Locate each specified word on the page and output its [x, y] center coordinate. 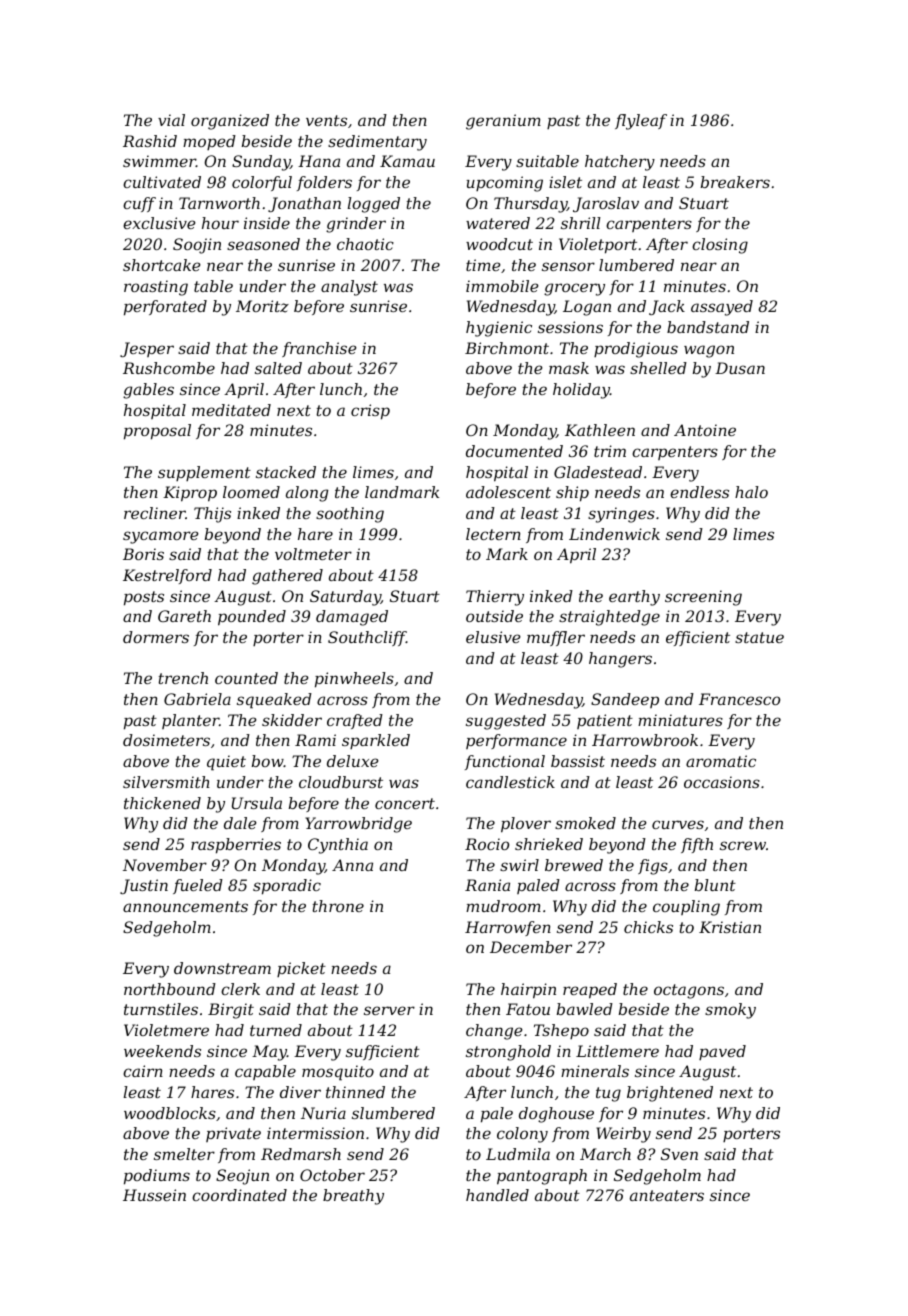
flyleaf [641, 122]
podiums [157, 1177]
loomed [251, 492]
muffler [556, 638]
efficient [698, 638]
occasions [722, 782]
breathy [353, 1197]
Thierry [495, 598]
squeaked [274, 701]
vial [171, 120]
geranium [503, 122]
